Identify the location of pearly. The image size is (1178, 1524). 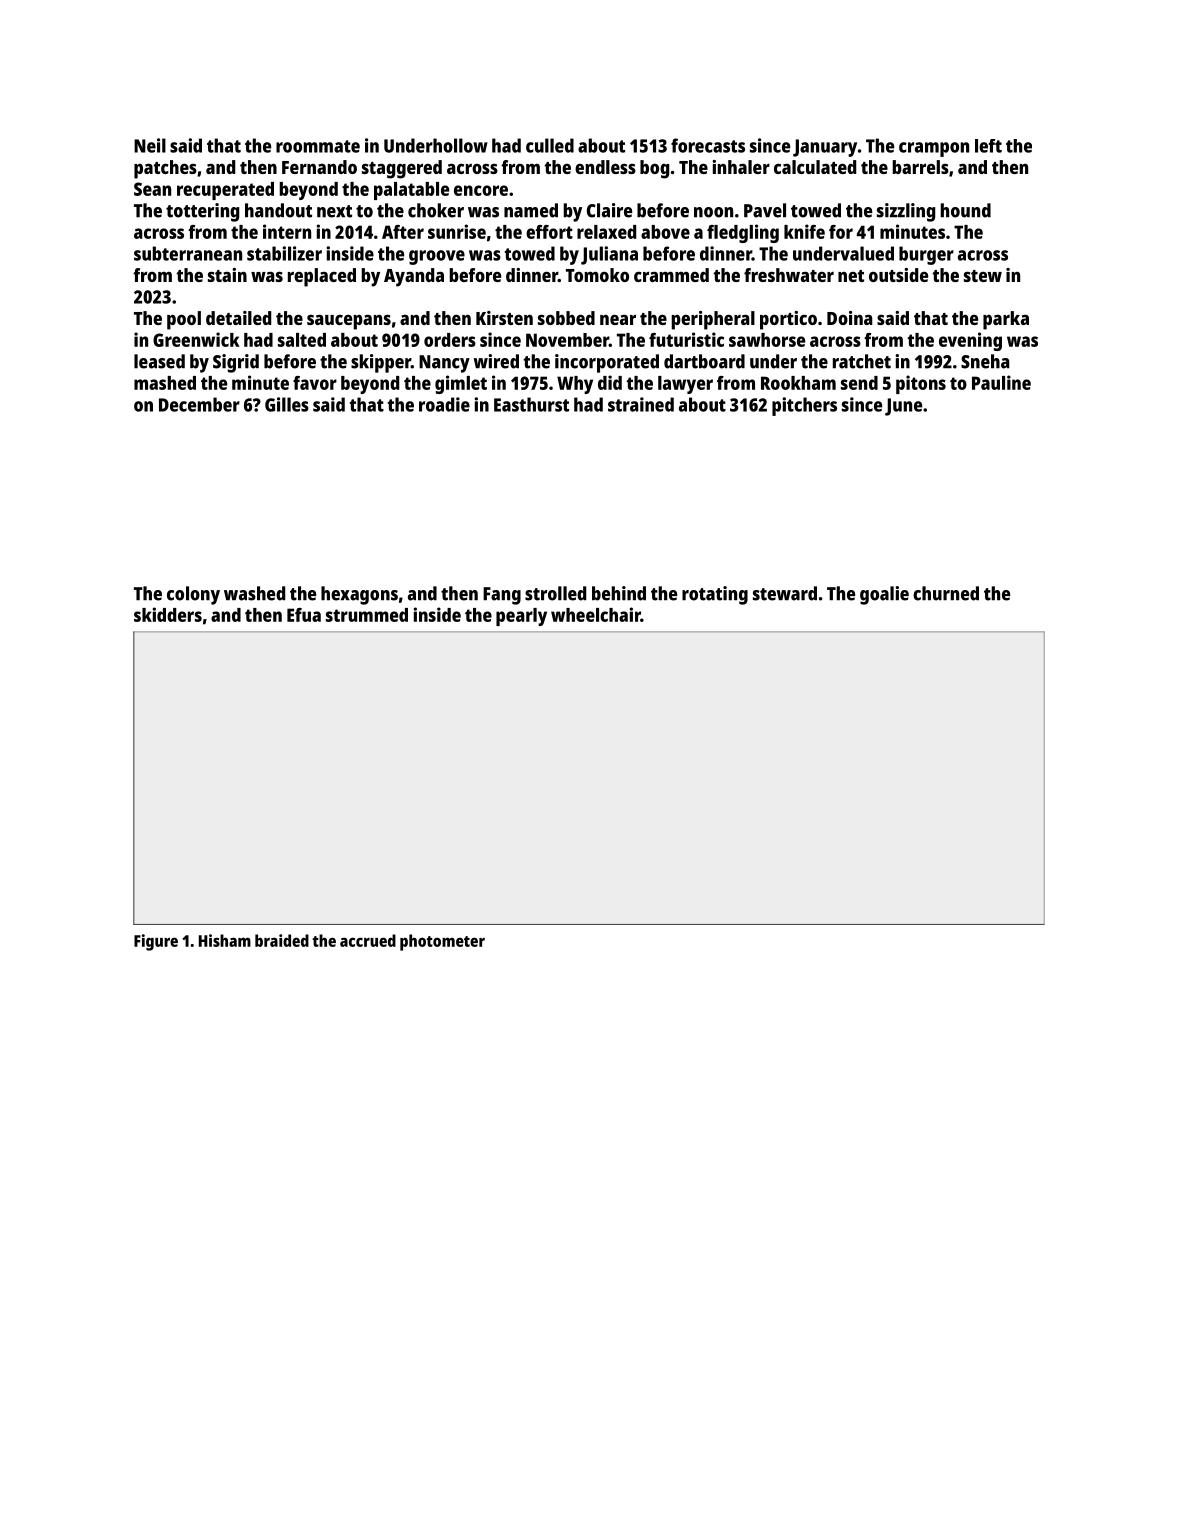
(521, 617).
